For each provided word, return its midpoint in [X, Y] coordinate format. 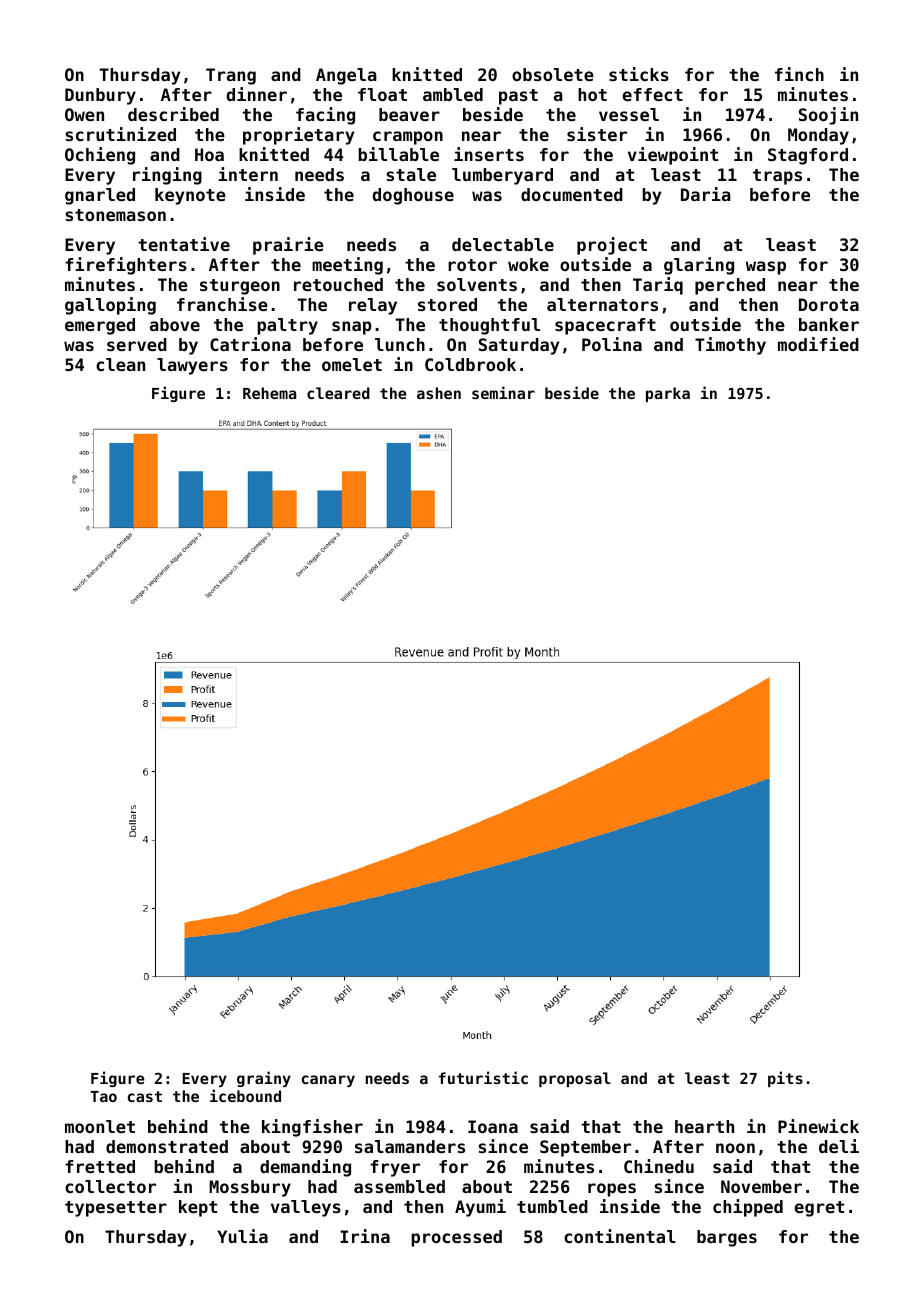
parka [668, 394]
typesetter [116, 1209]
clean [120, 364]
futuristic [483, 1077]
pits [785, 1079]
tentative [184, 244]
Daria [706, 194]
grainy [264, 1079]
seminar [503, 392]
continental [620, 1236]
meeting [347, 266]
